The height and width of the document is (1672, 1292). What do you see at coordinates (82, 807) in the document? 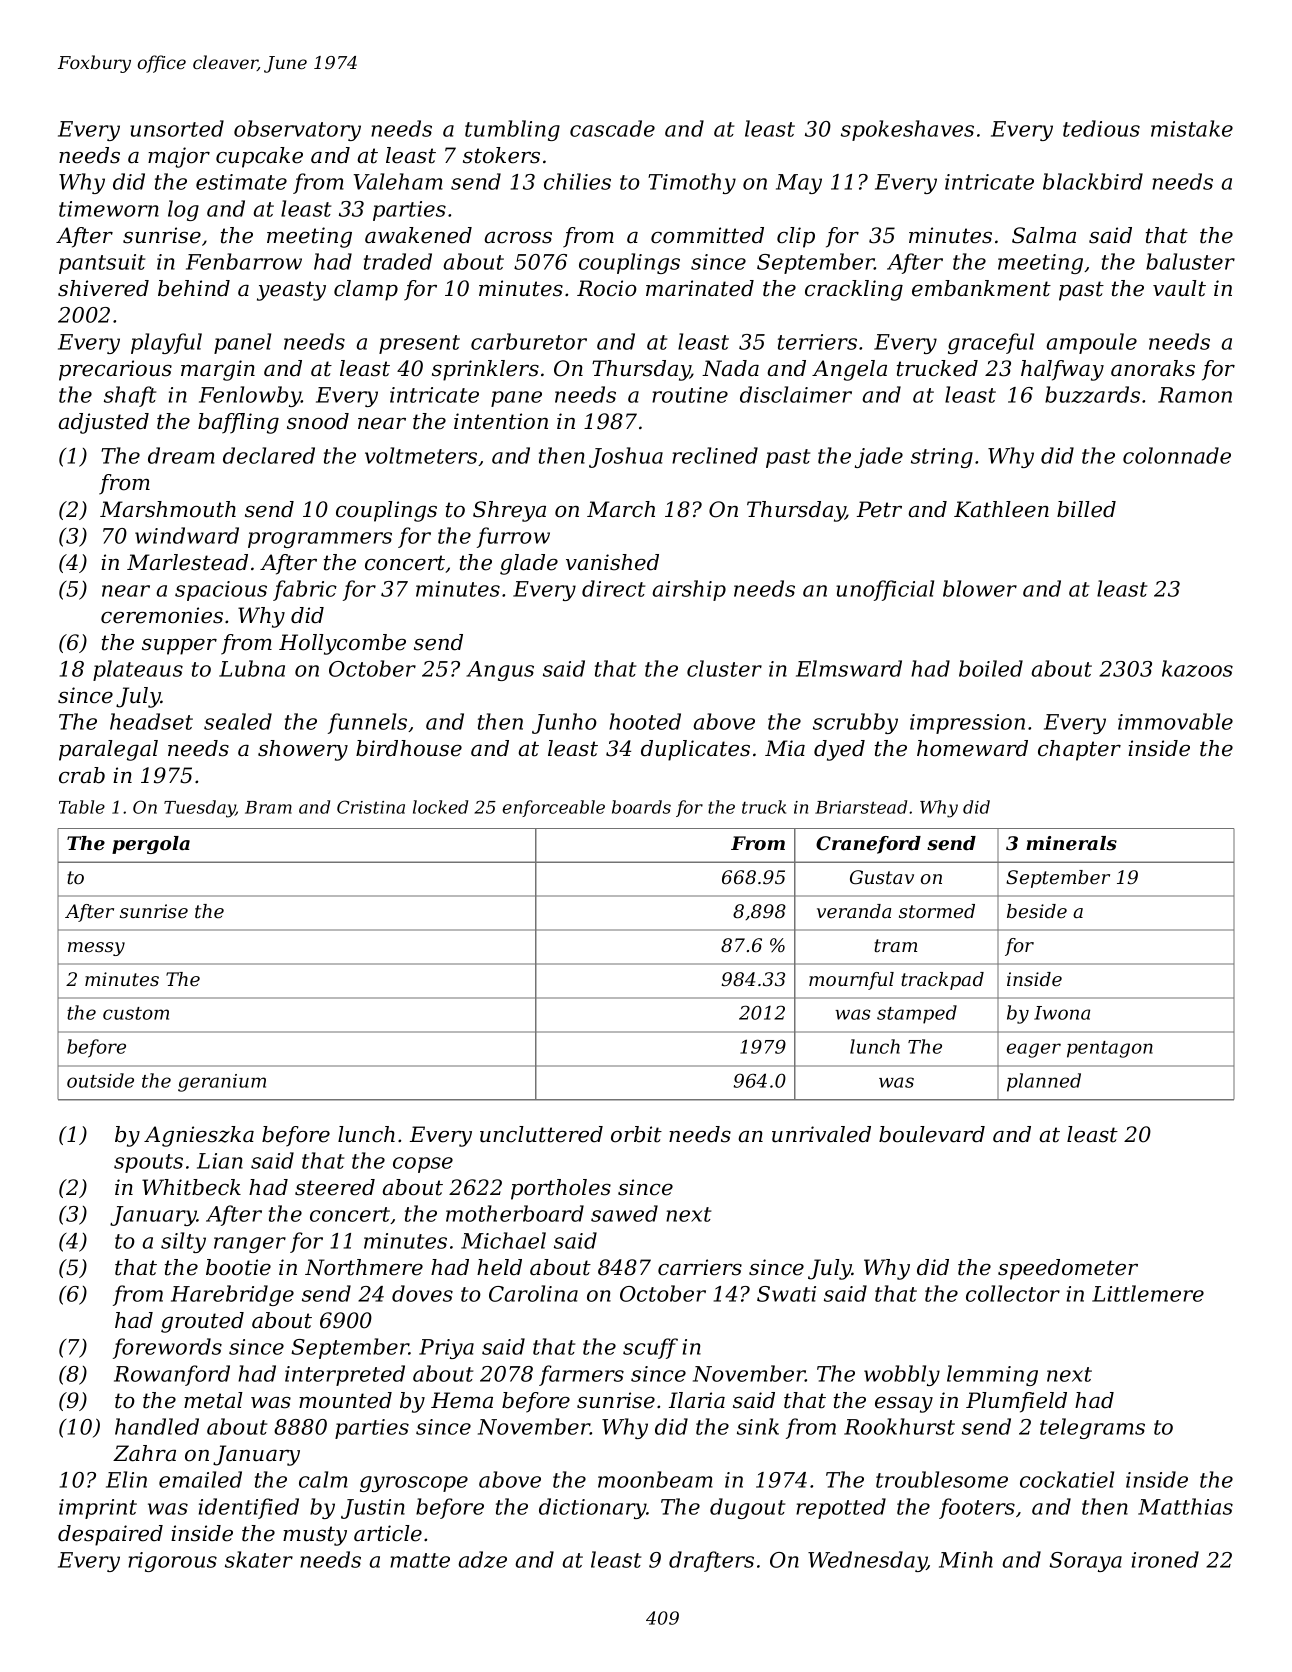
I see `Table` at bounding box center [82, 807].
